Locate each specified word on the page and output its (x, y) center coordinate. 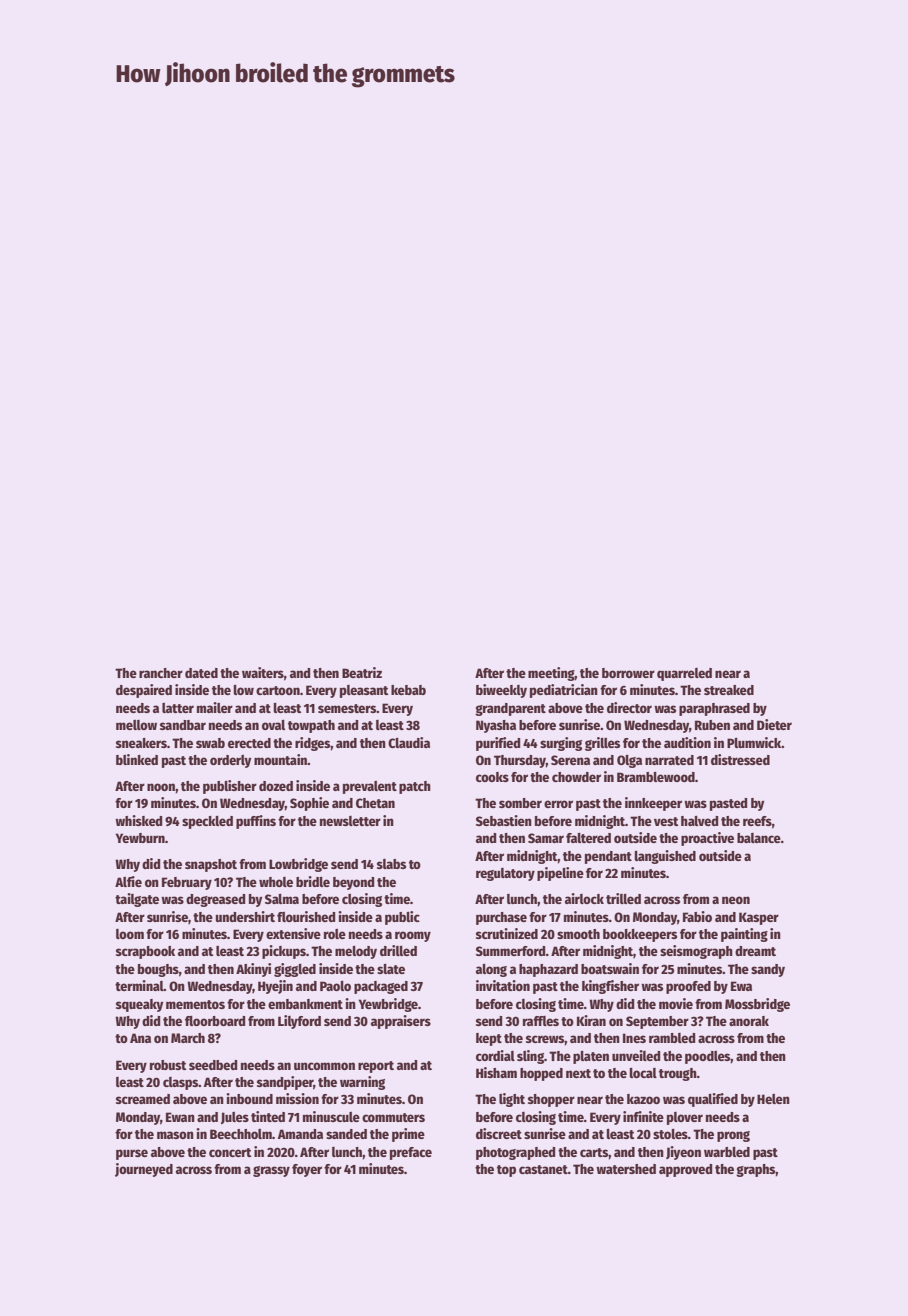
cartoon (278, 690)
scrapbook (145, 952)
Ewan (180, 1117)
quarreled (684, 674)
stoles (670, 1134)
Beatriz (362, 672)
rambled (672, 1038)
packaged (381, 987)
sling (530, 1057)
